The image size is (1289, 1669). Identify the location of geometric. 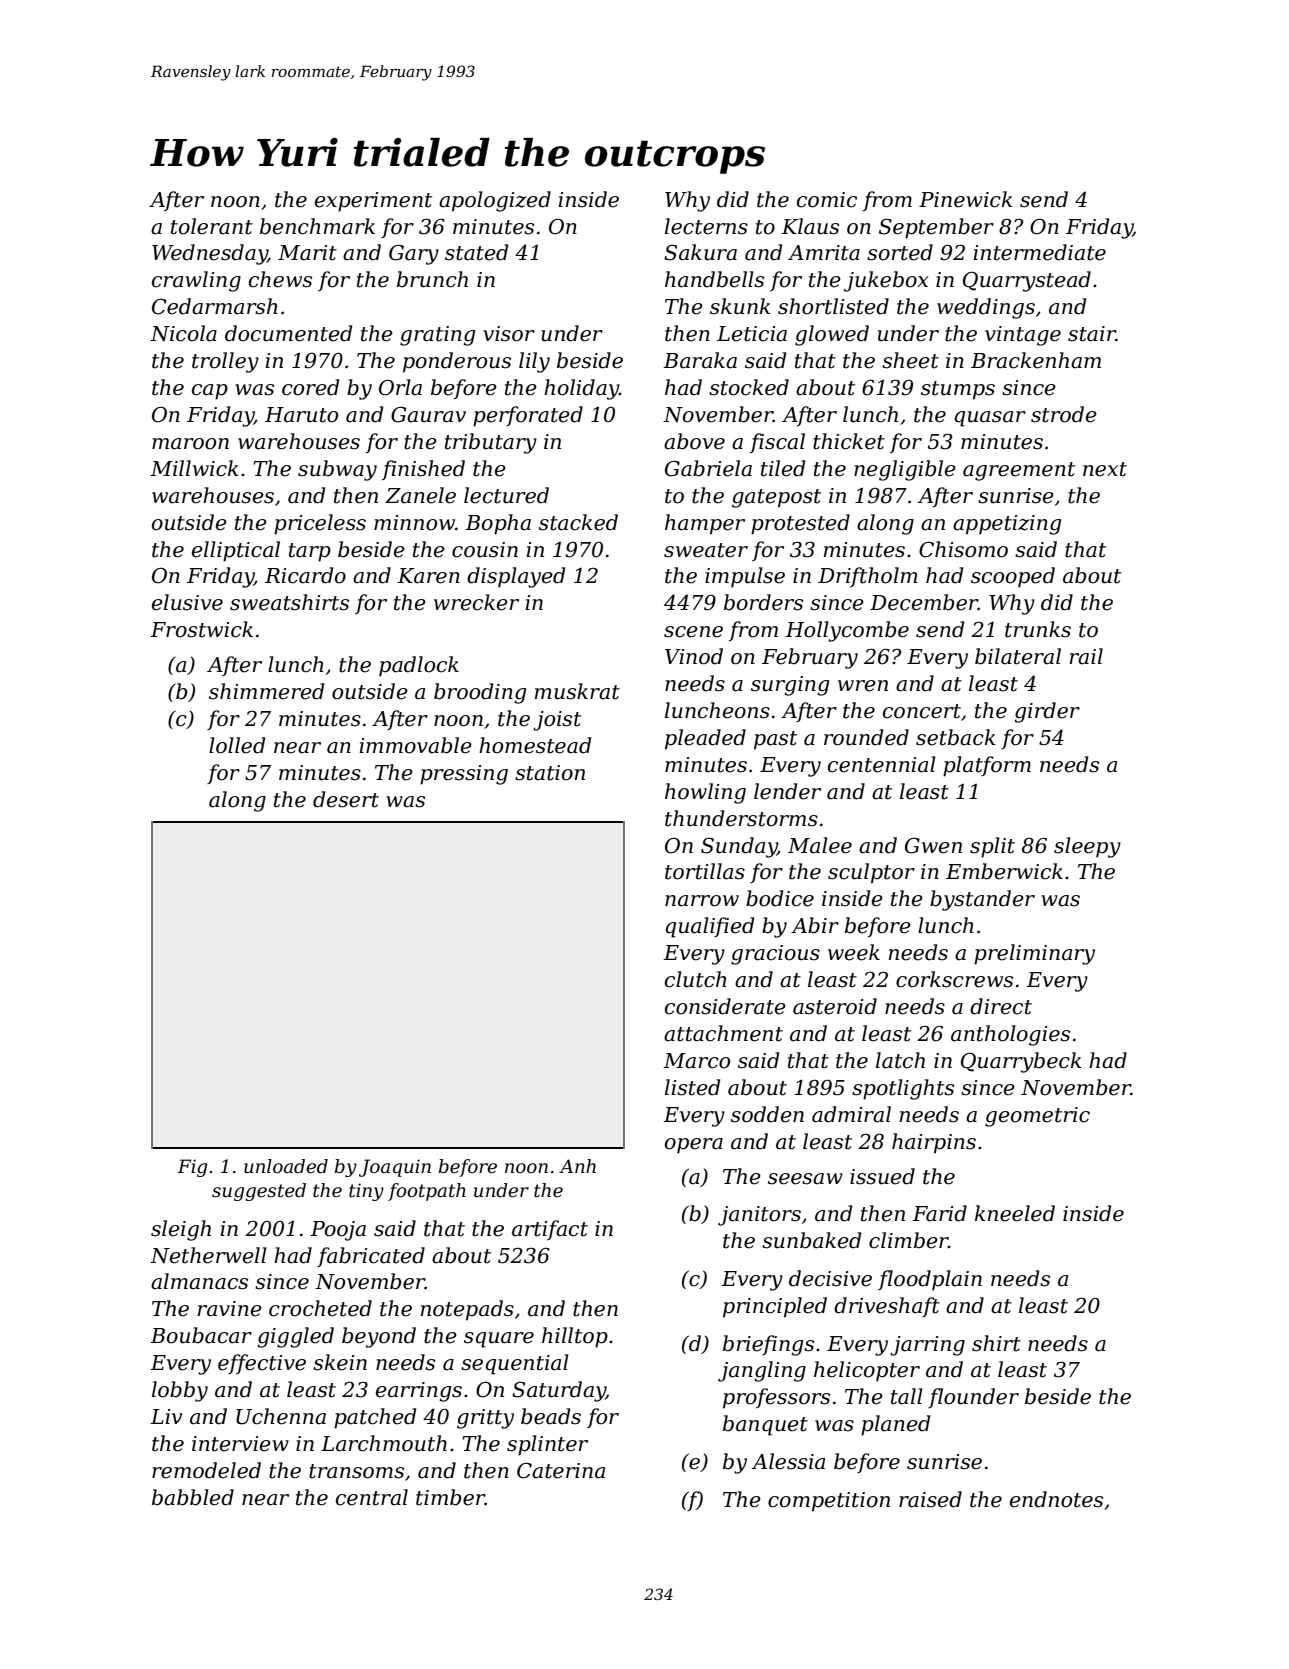
(1037, 1117).
